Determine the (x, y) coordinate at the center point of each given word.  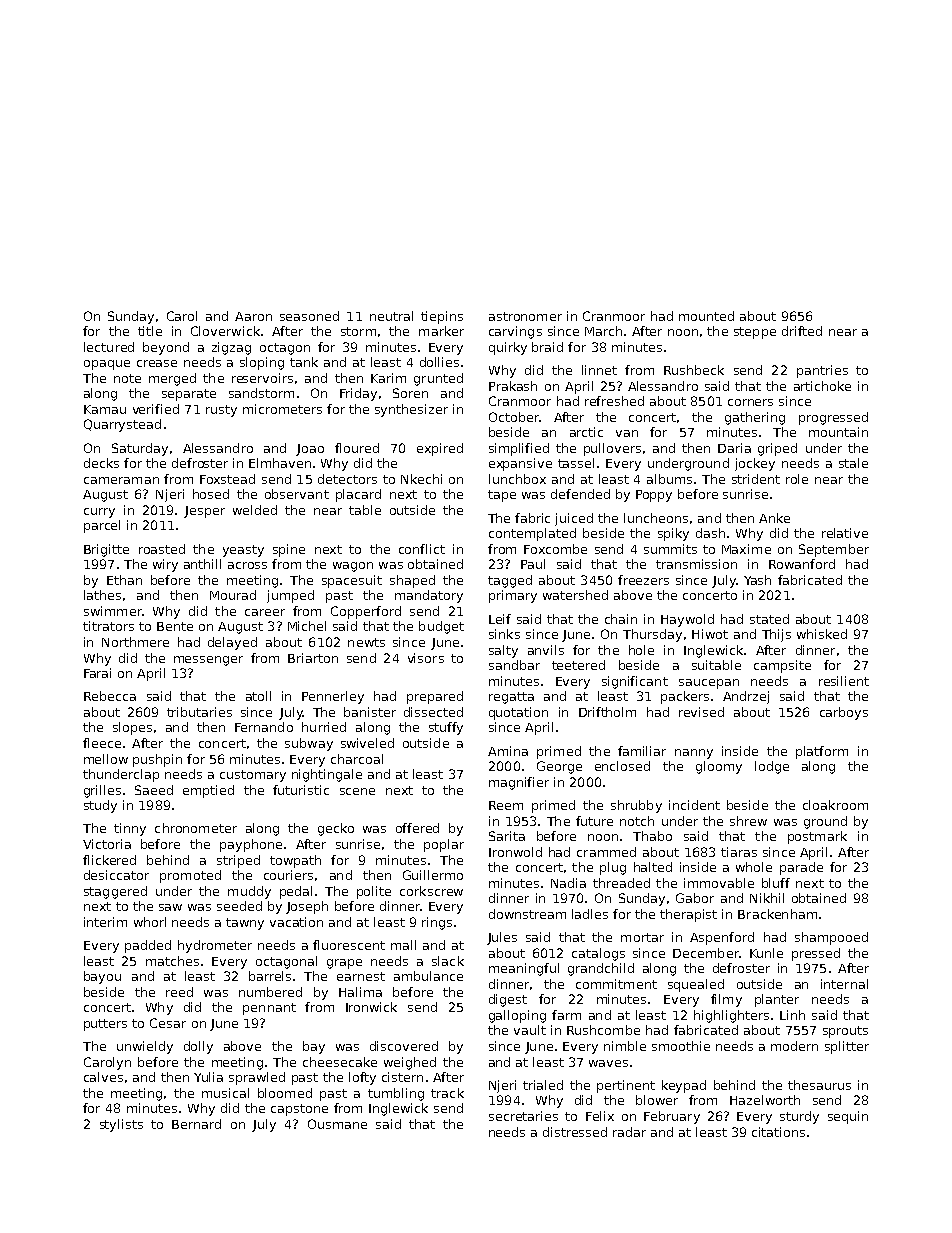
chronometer (196, 828)
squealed (696, 985)
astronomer (525, 316)
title (150, 331)
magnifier (519, 783)
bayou (102, 977)
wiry (165, 565)
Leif (500, 619)
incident (694, 805)
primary (513, 596)
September (834, 550)
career (265, 612)
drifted (802, 331)
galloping (517, 1016)
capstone (299, 1110)
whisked (822, 634)
